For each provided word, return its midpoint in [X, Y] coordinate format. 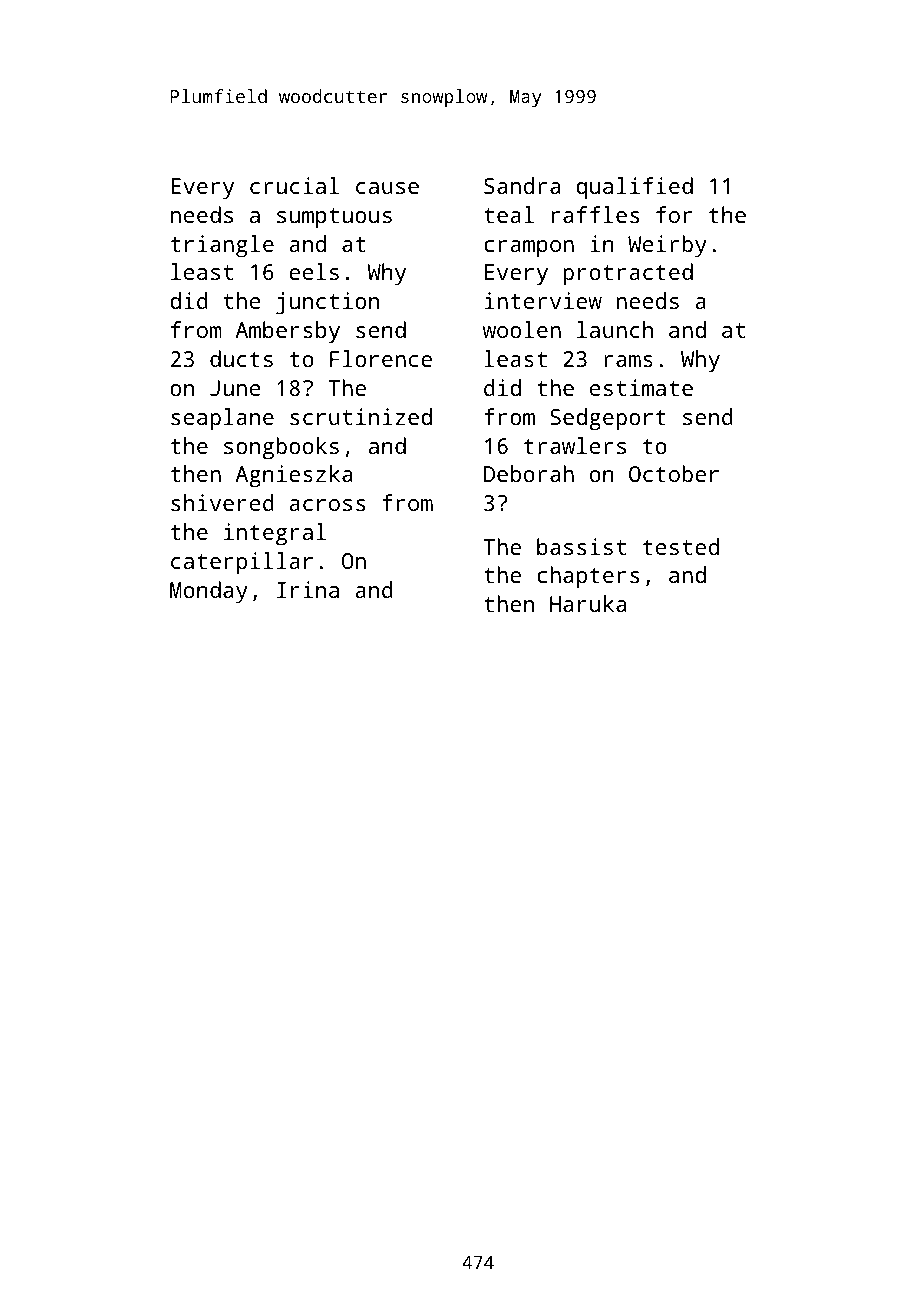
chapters [588, 577]
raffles [595, 214]
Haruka [588, 603]
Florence [381, 358]
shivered [222, 502]
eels [314, 271]
